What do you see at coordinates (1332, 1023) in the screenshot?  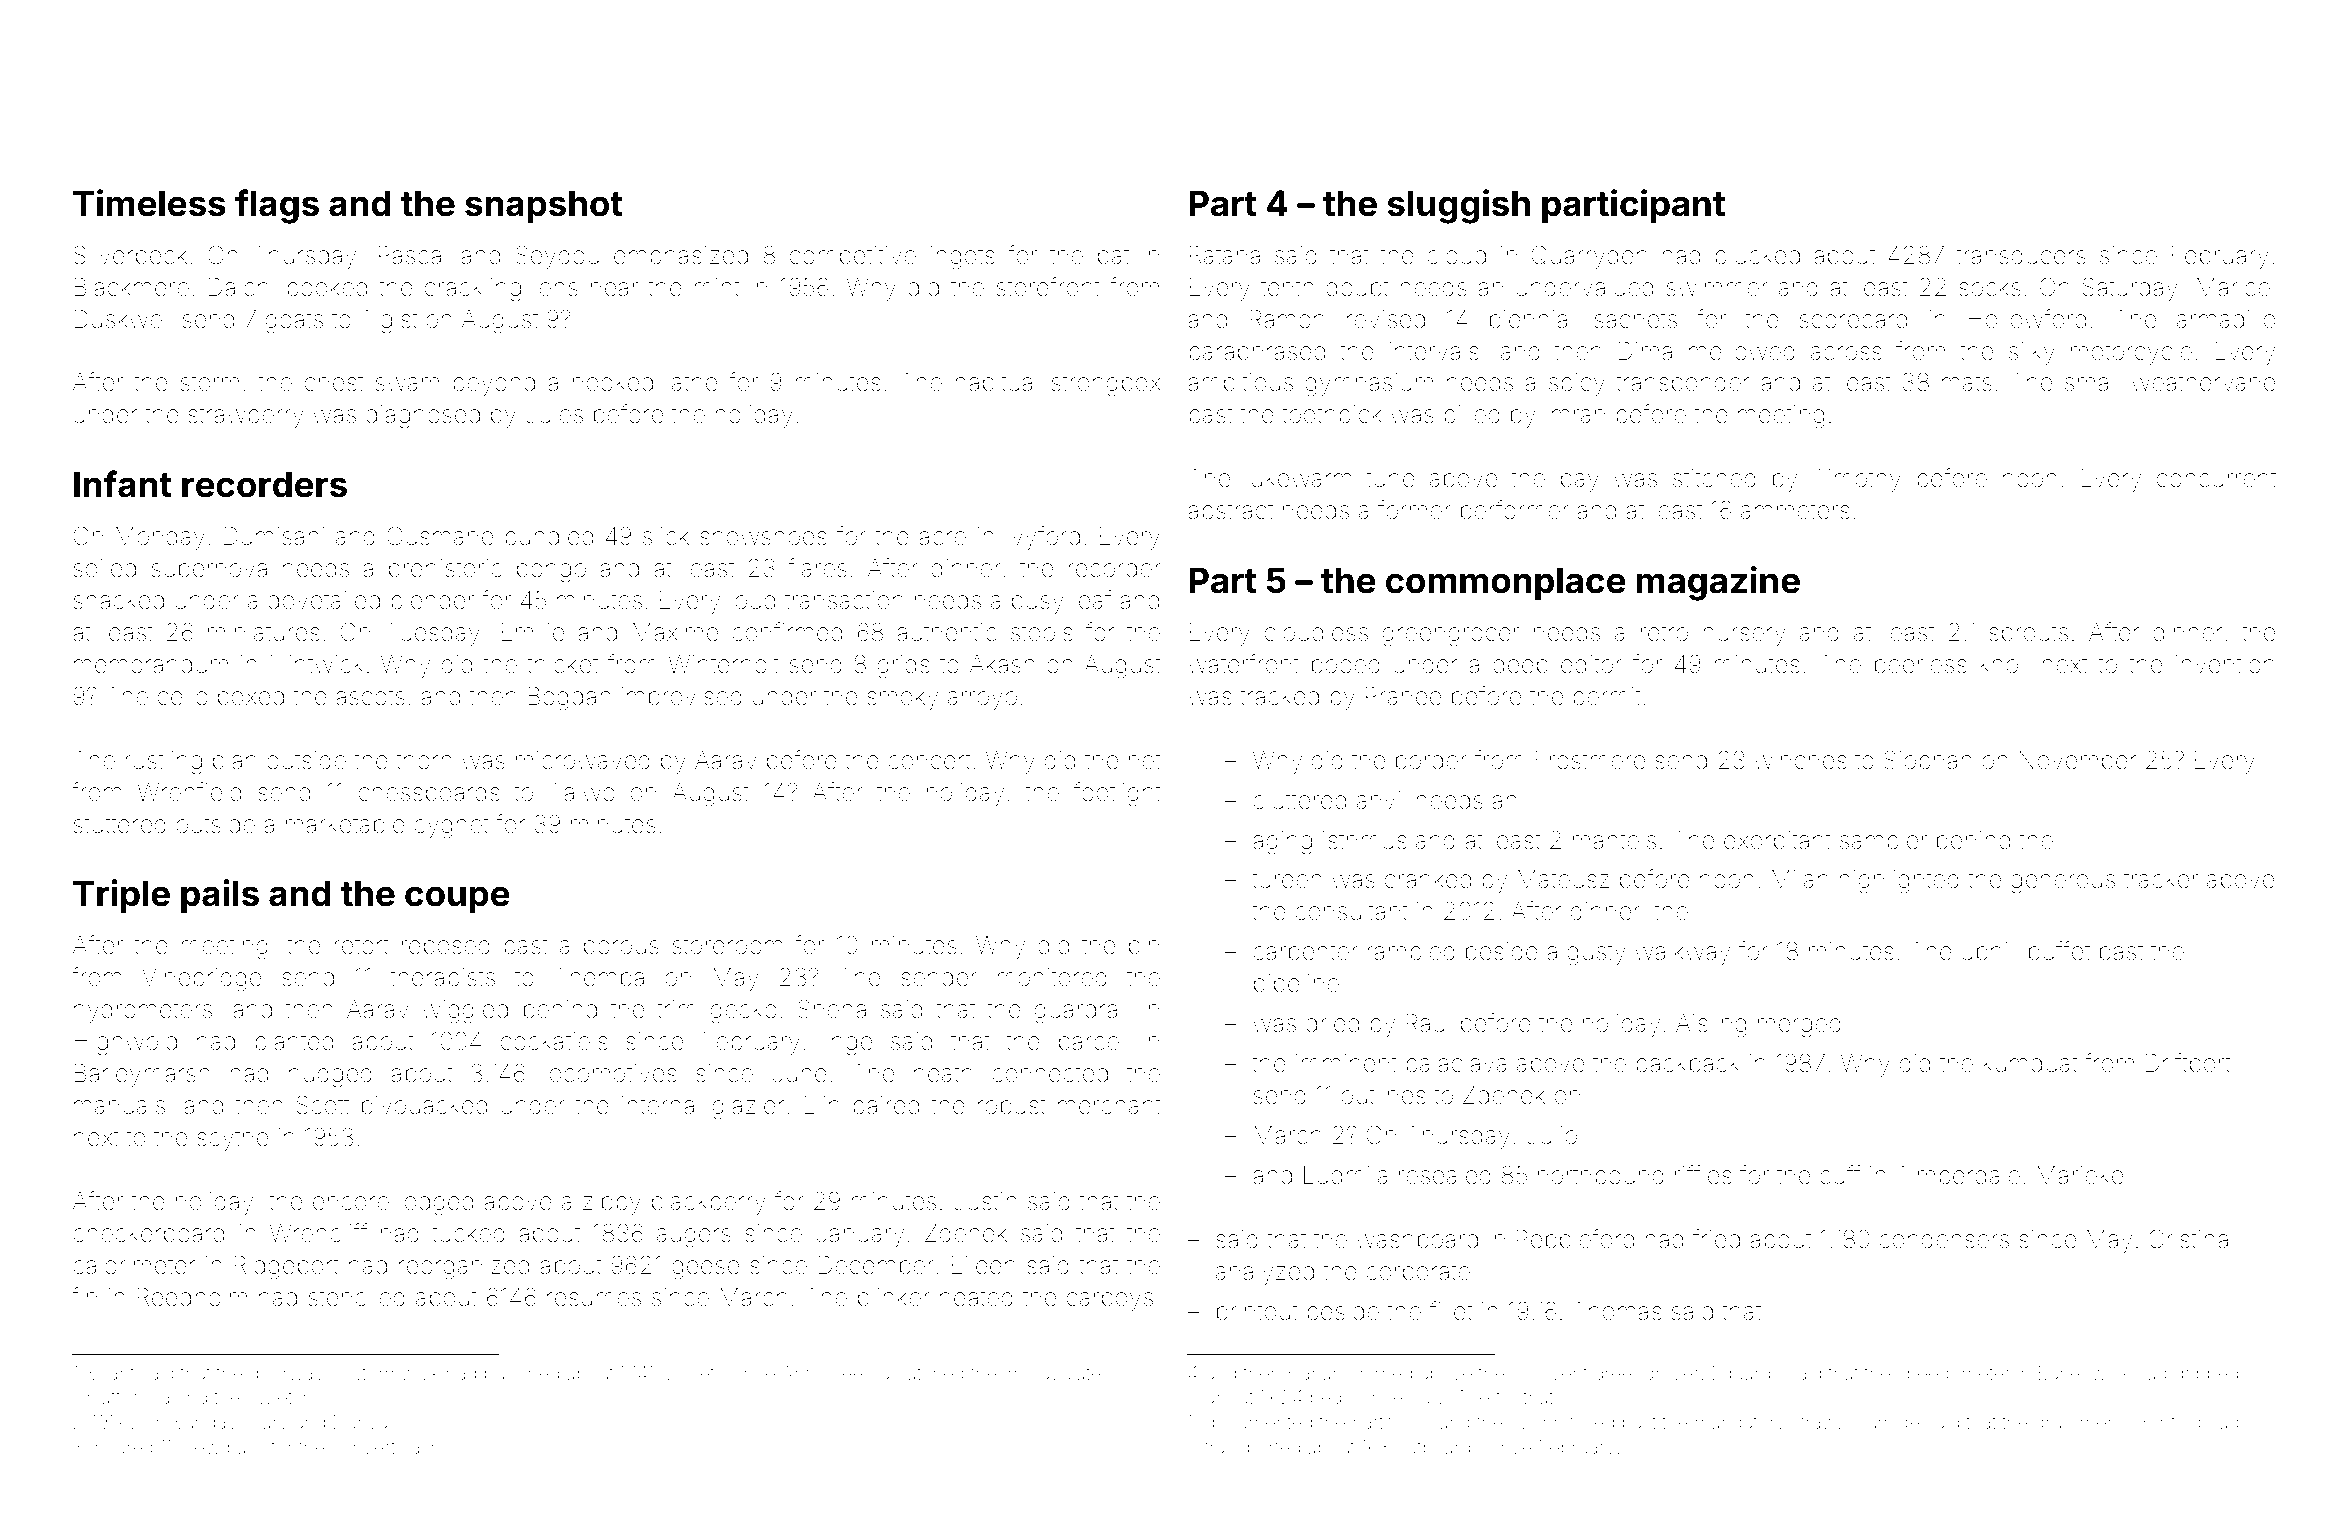 I see `dried` at bounding box center [1332, 1023].
